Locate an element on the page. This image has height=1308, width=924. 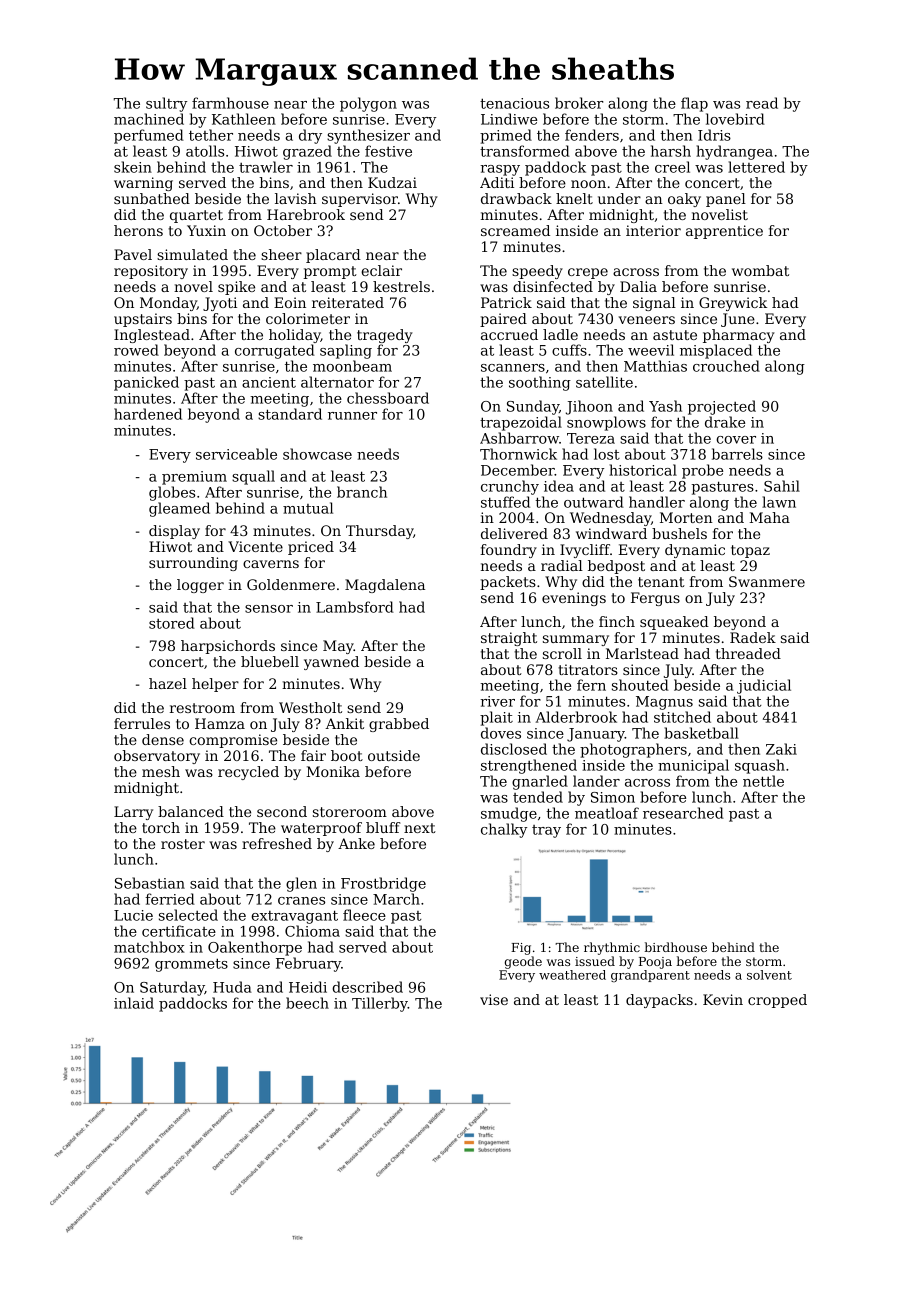
Dalia is located at coordinates (638, 286).
